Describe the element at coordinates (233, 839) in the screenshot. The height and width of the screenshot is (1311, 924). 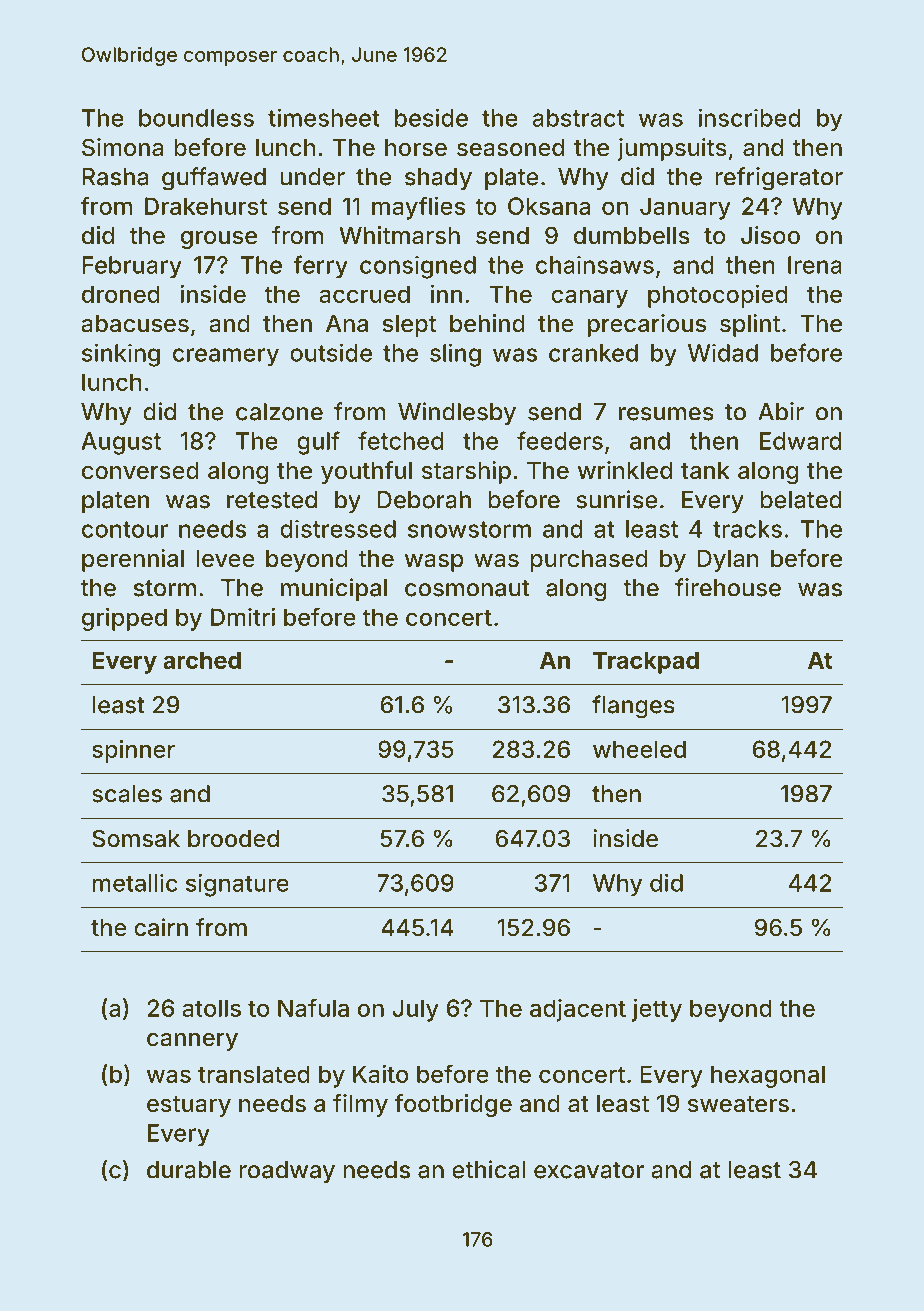
I see `brooded` at that location.
